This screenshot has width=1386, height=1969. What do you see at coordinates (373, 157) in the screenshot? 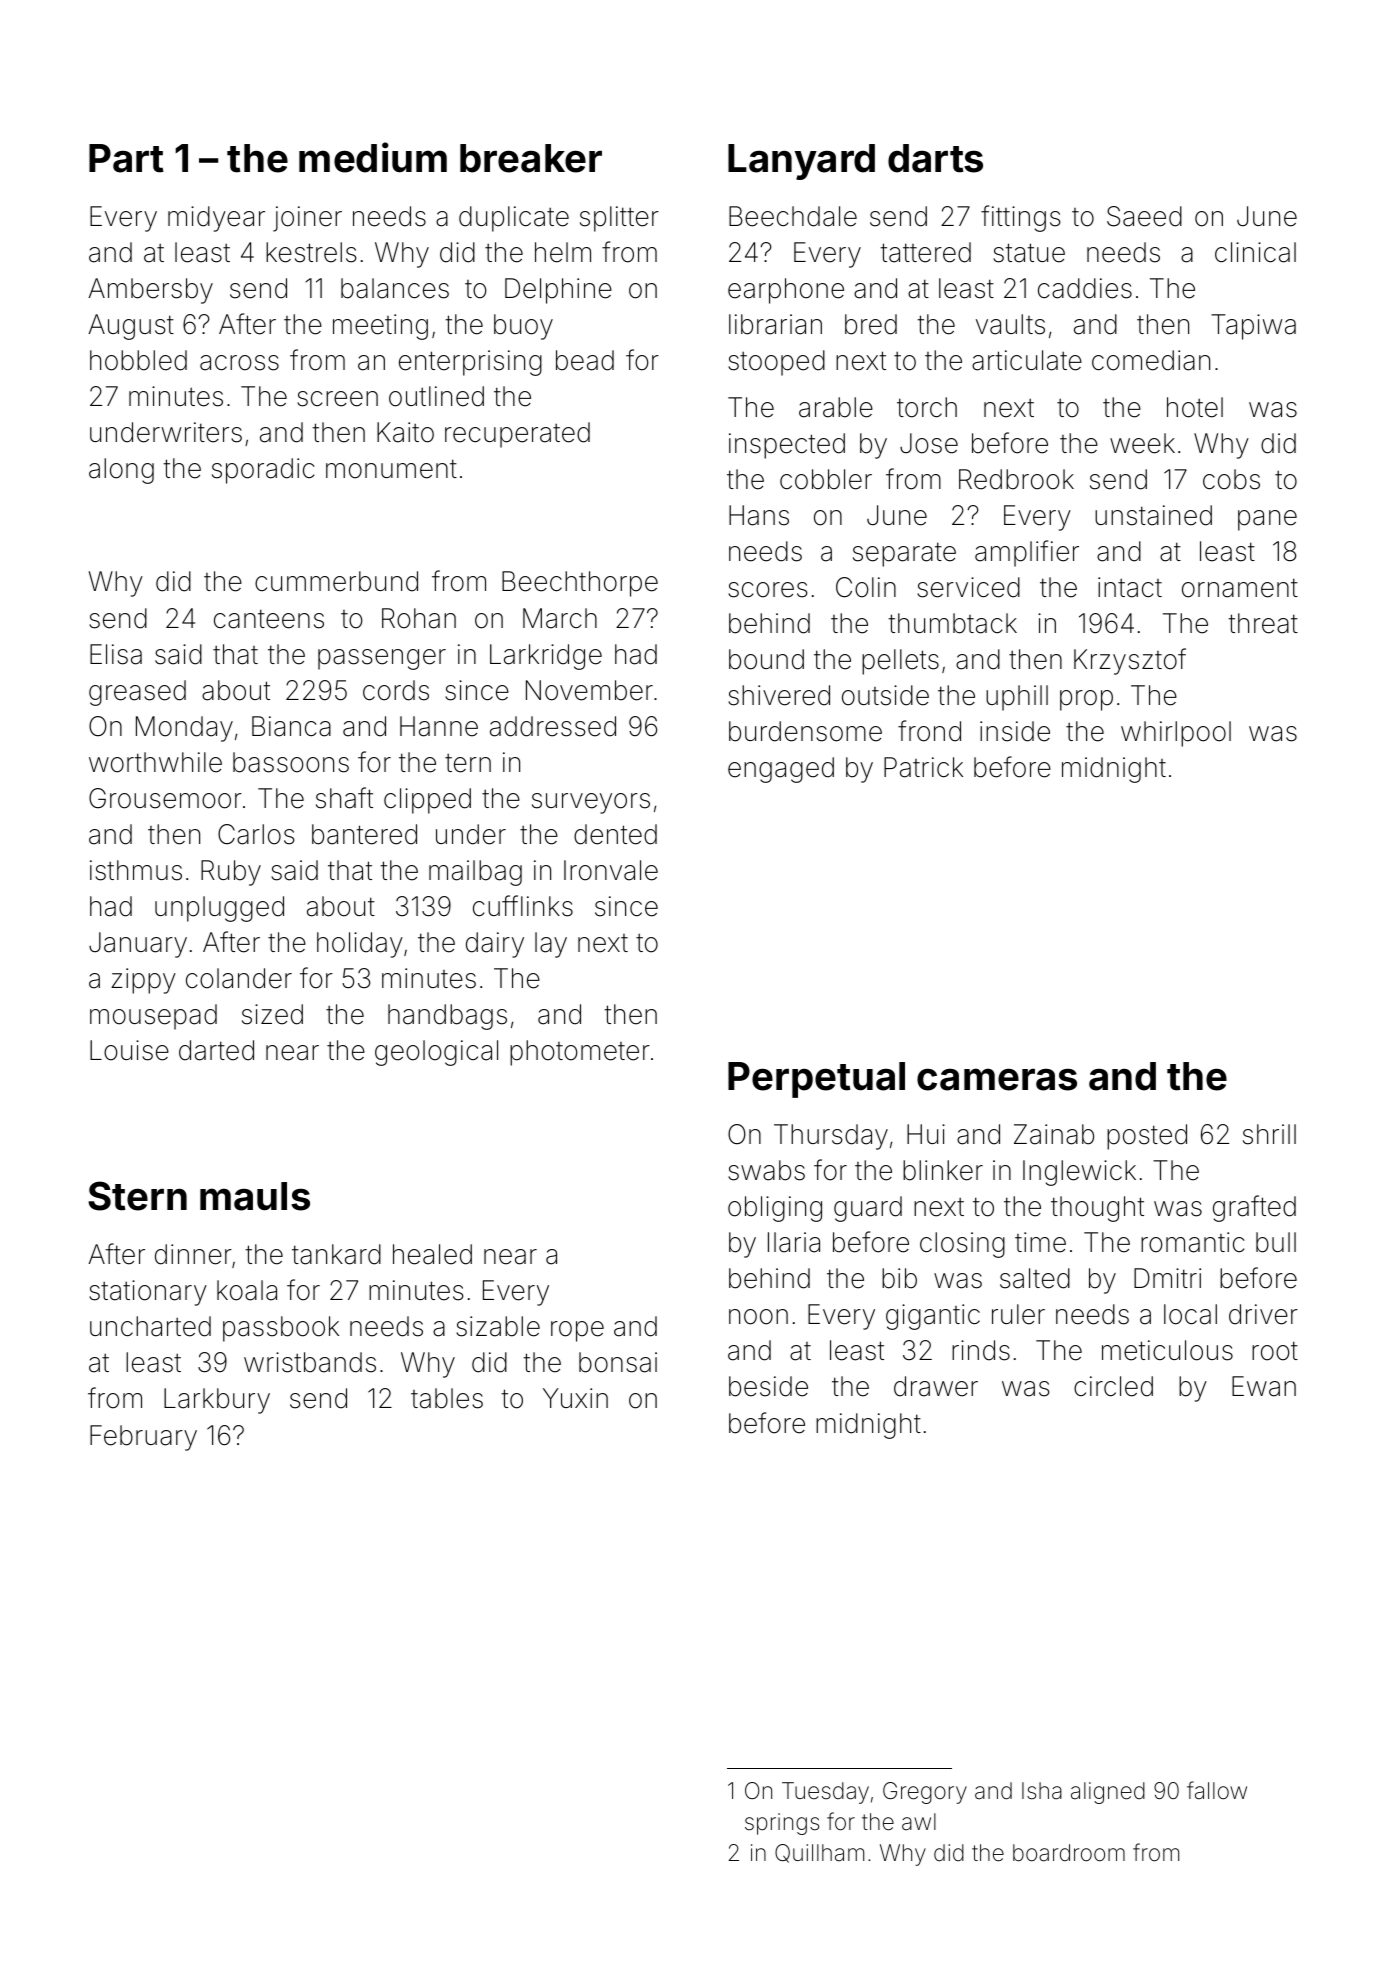
I see `medium` at bounding box center [373, 157].
